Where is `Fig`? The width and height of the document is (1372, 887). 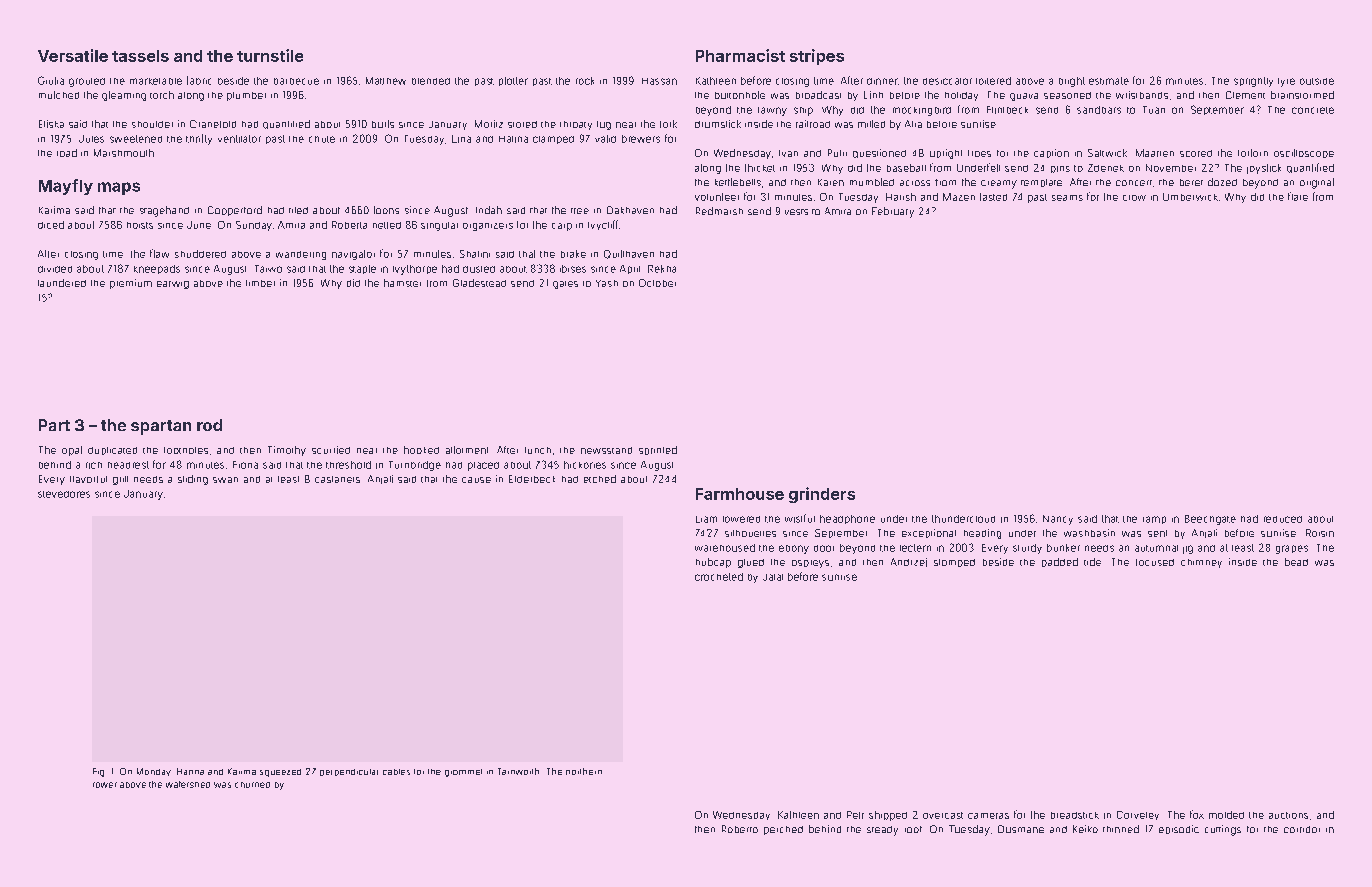 Fig is located at coordinates (98, 772).
